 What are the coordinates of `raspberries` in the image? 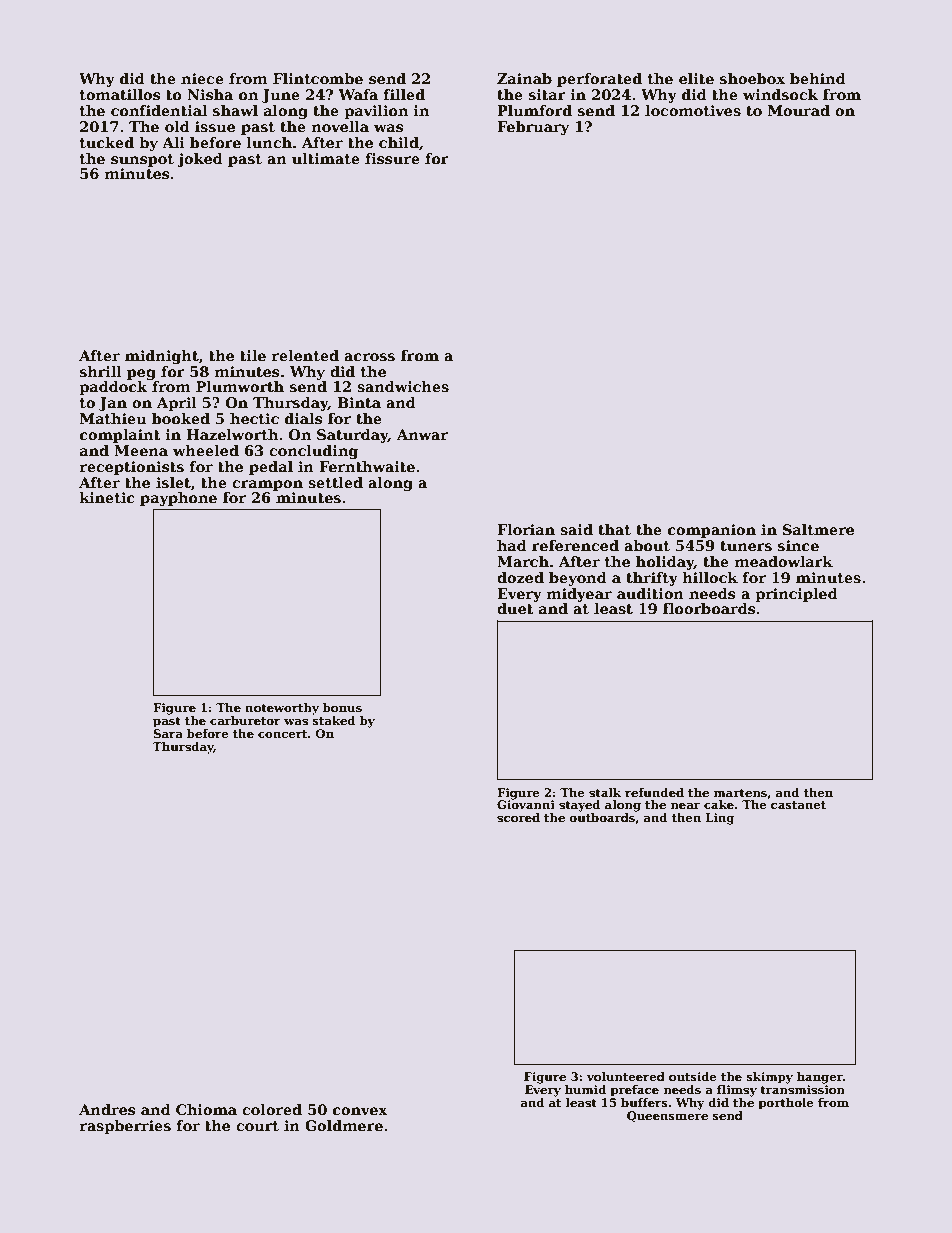 It's located at (125, 1127).
